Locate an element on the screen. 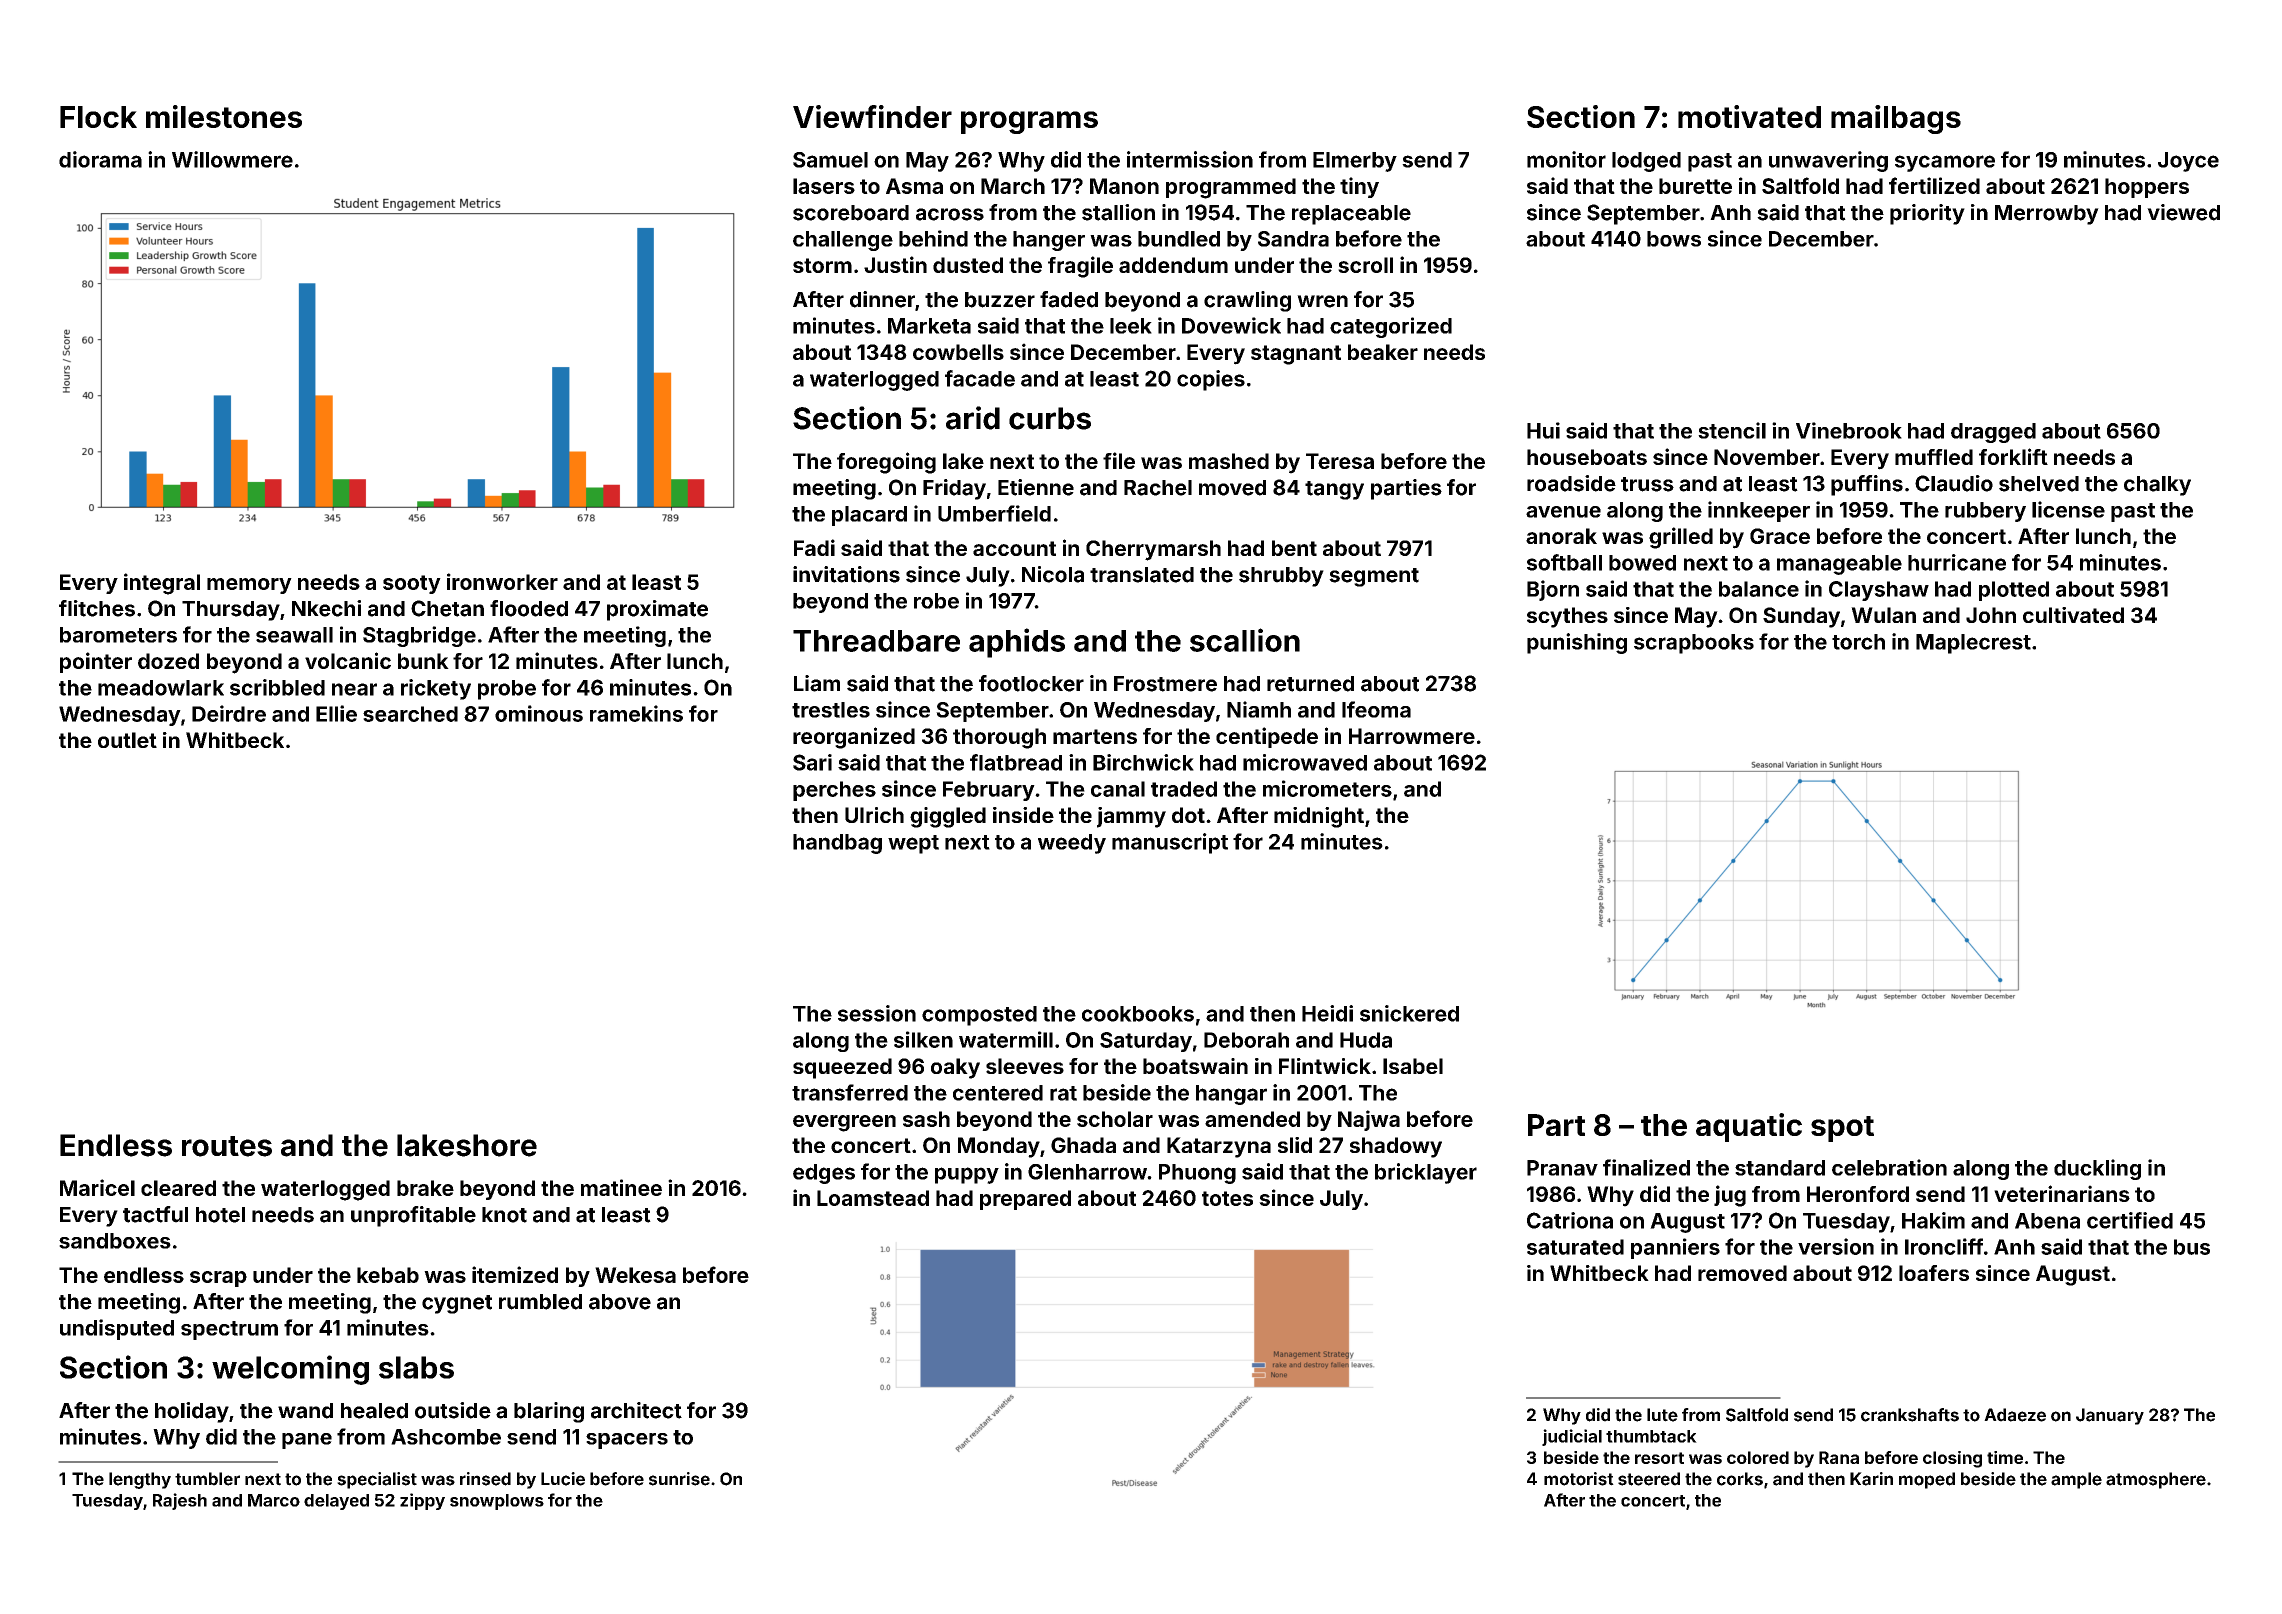 The image size is (2282, 1614). Sandra is located at coordinates (1293, 239).
